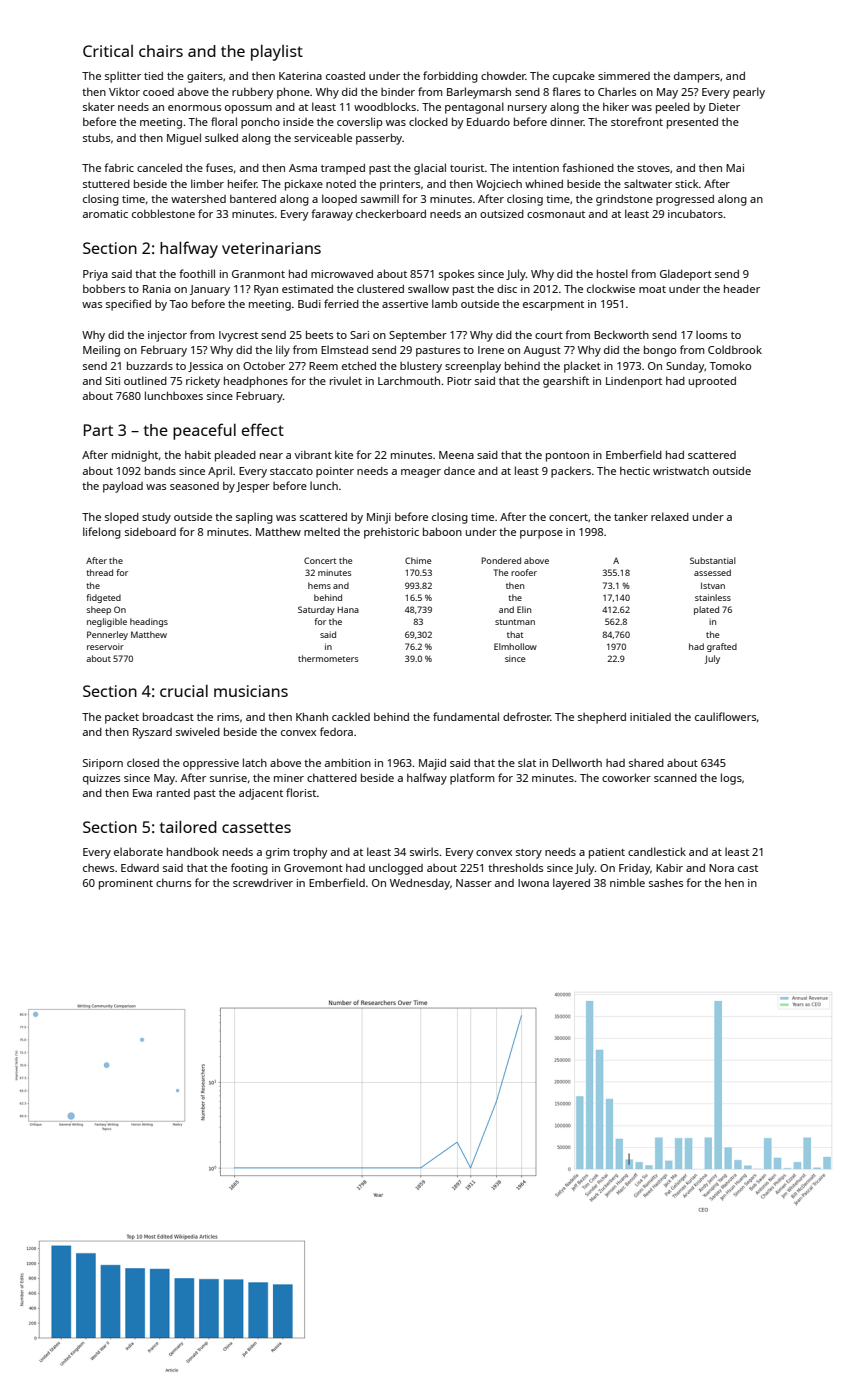  Describe the element at coordinates (722, 647) in the page. I see `grafted` at that location.
